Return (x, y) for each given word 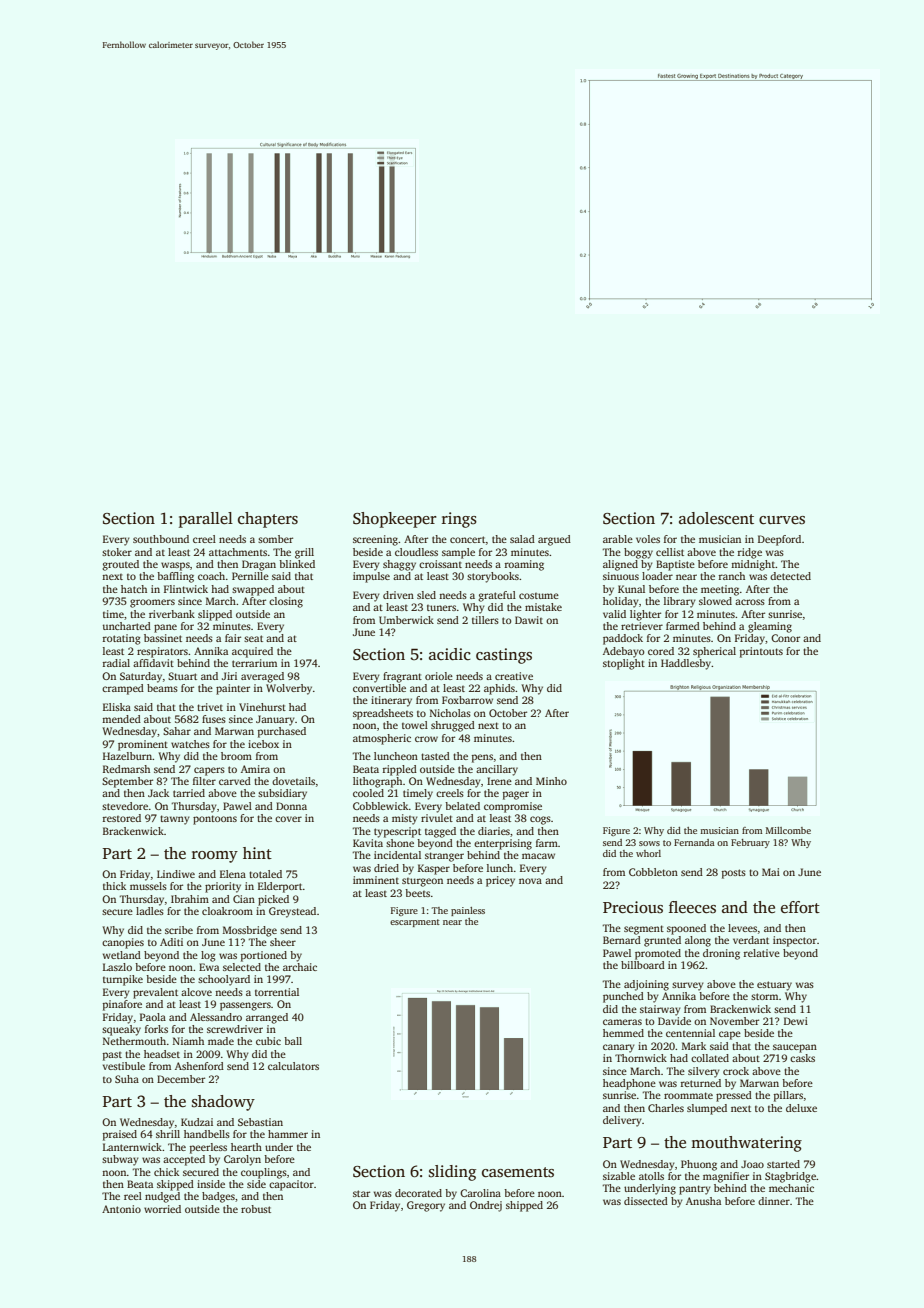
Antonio (121, 1209)
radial (116, 663)
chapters (268, 520)
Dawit (529, 620)
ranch (732, 576)
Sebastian (260, 1122)
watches (190, 744)
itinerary (391, 701)
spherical (714, 652)
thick (114, 886)
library (680, 602)
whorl (648, 853)
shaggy (399, 565)
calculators (293, 1066)
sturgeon (422, 882)
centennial (690, 1033)
